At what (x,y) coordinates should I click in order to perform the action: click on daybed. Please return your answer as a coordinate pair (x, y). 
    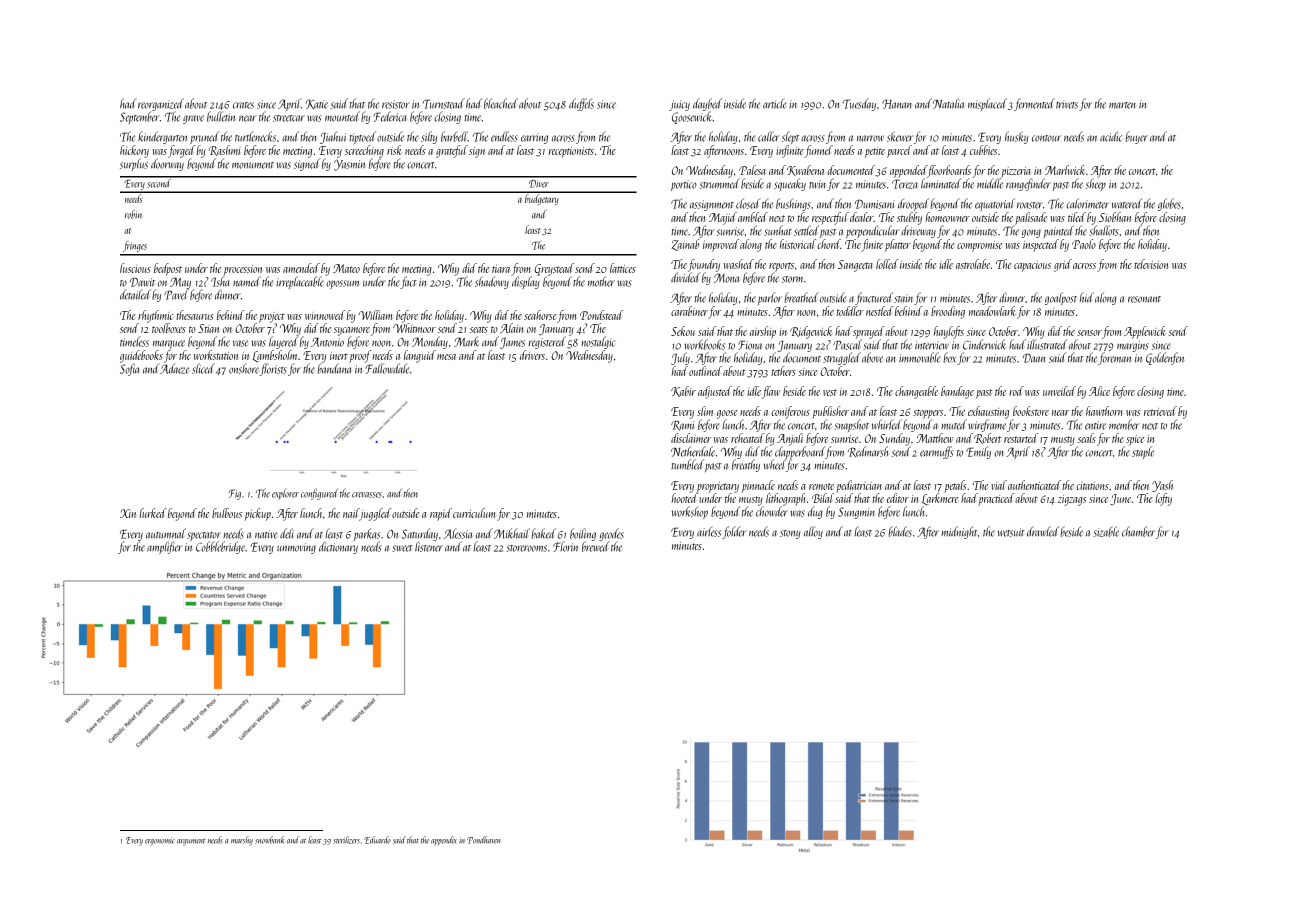
    Looking at the image, I should click on (707, 104).
